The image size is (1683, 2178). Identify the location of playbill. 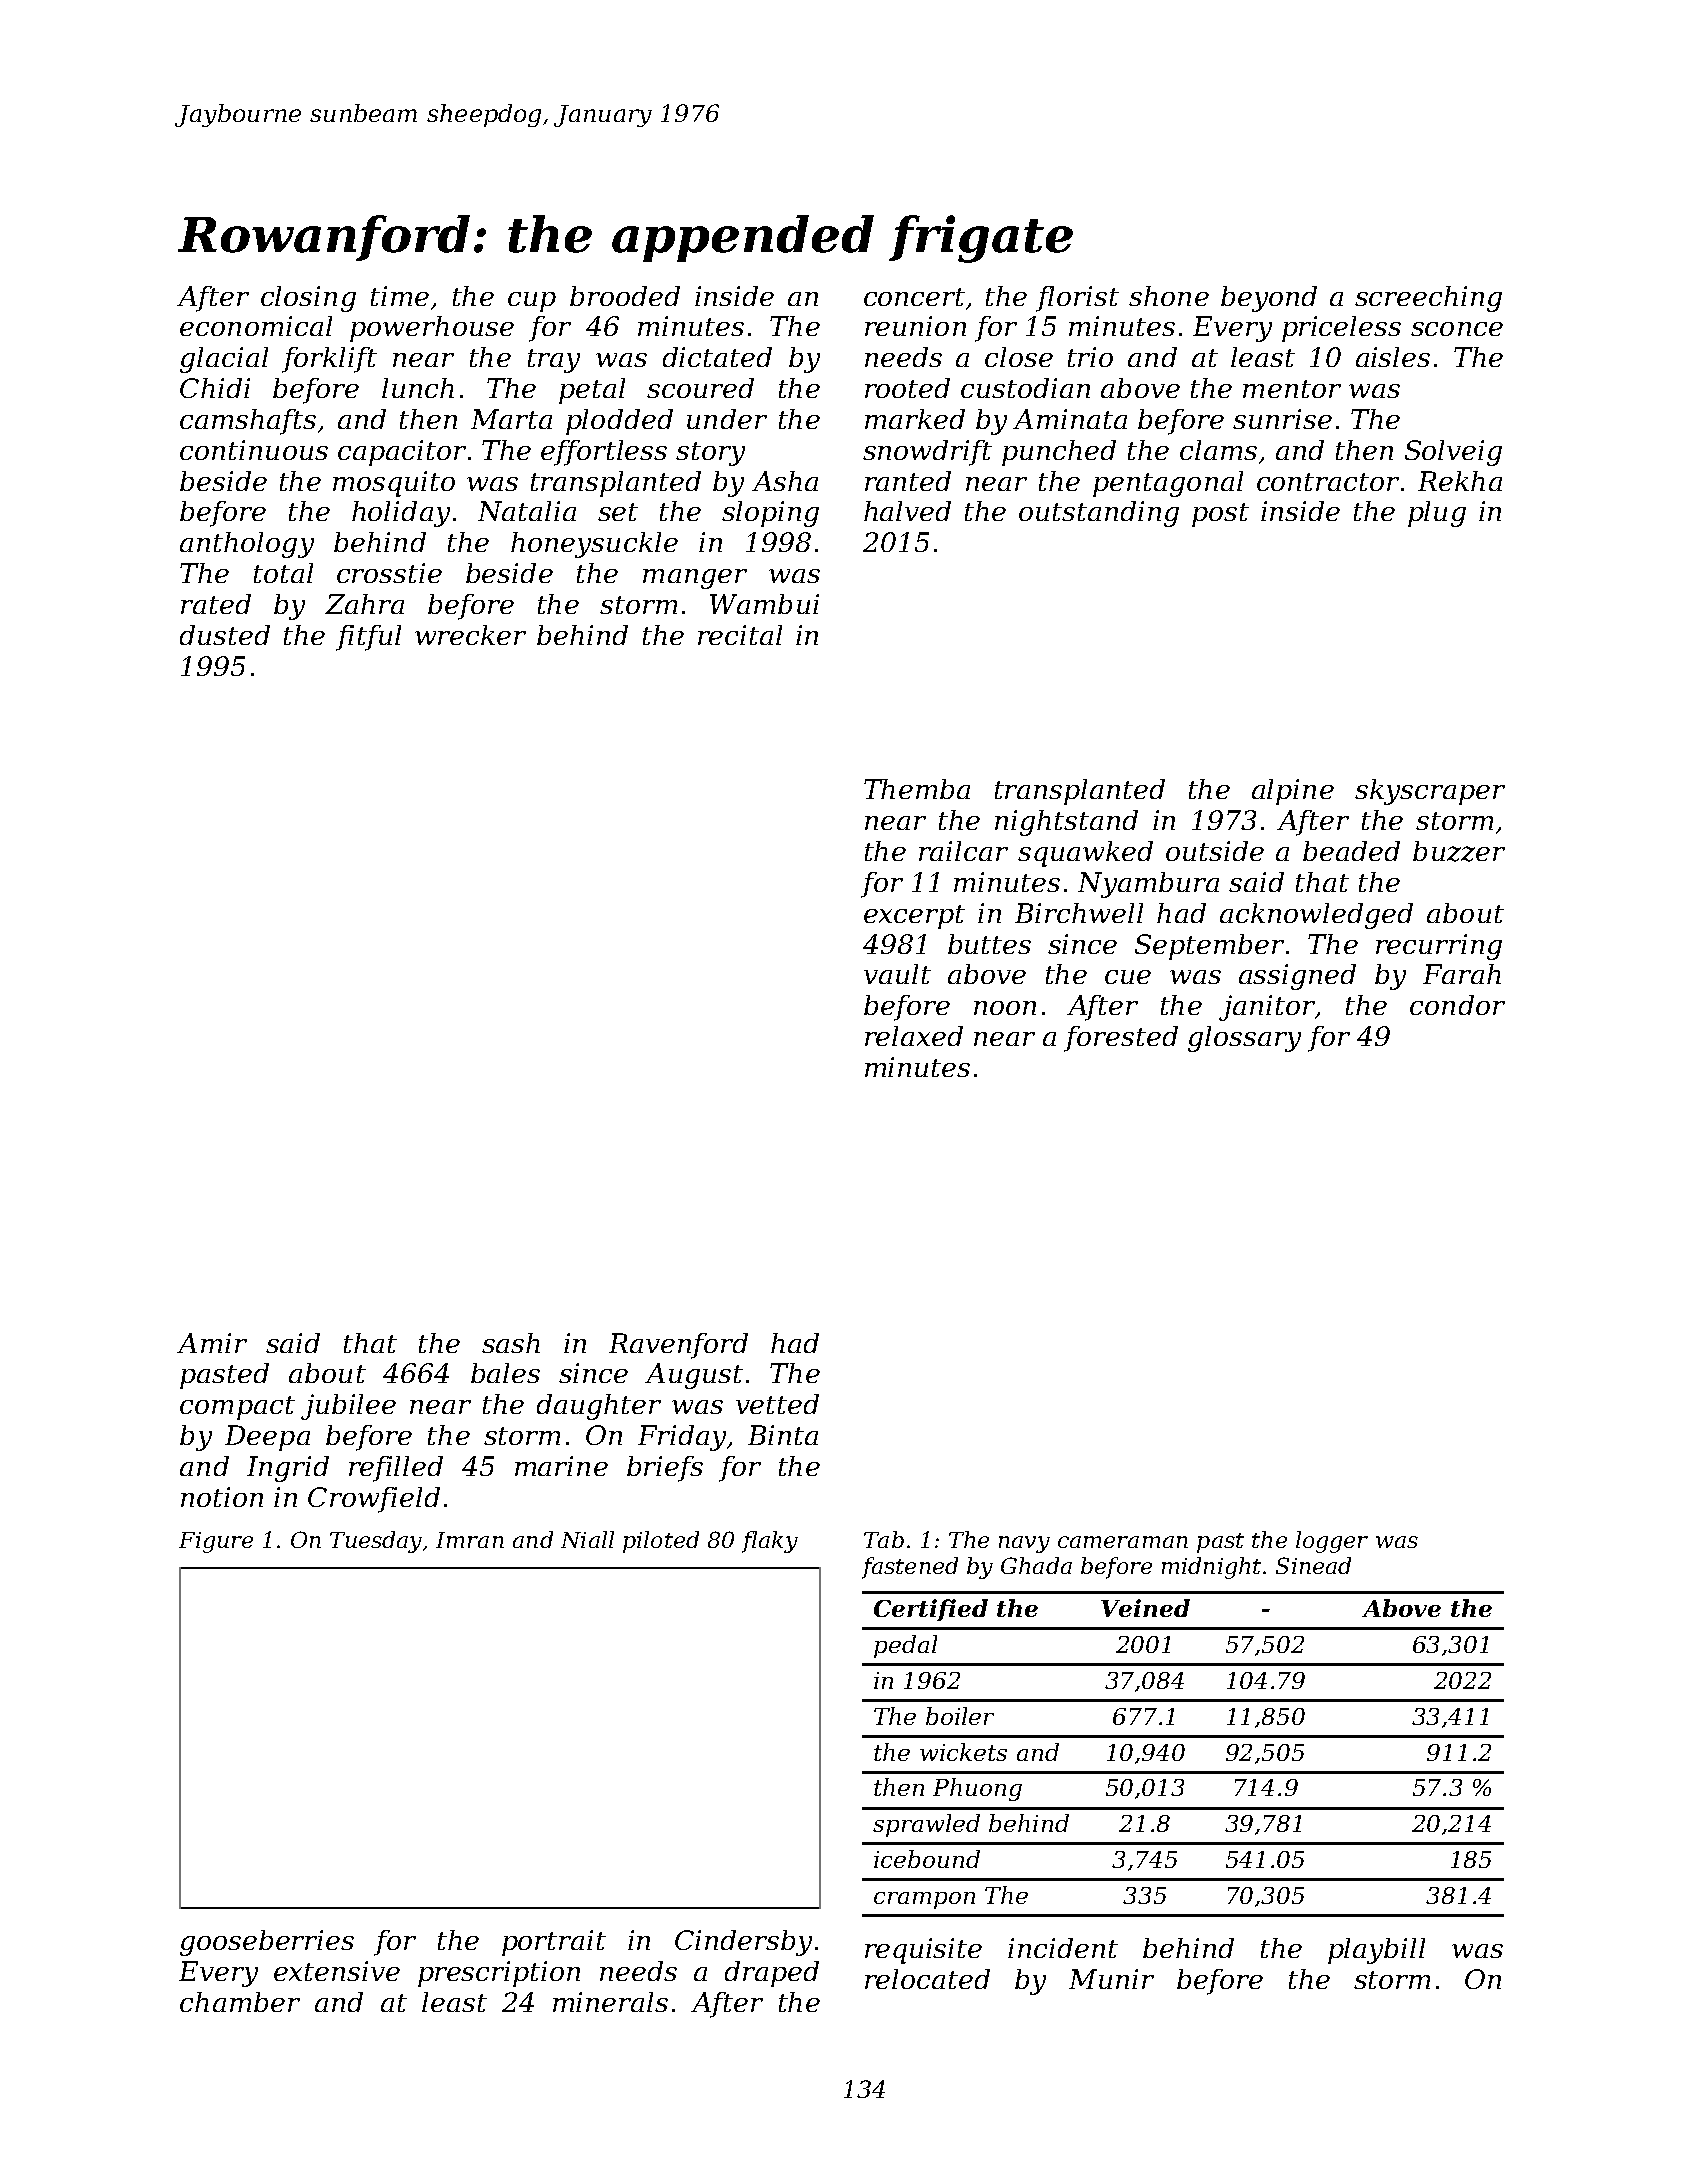
(1376, 1951).
